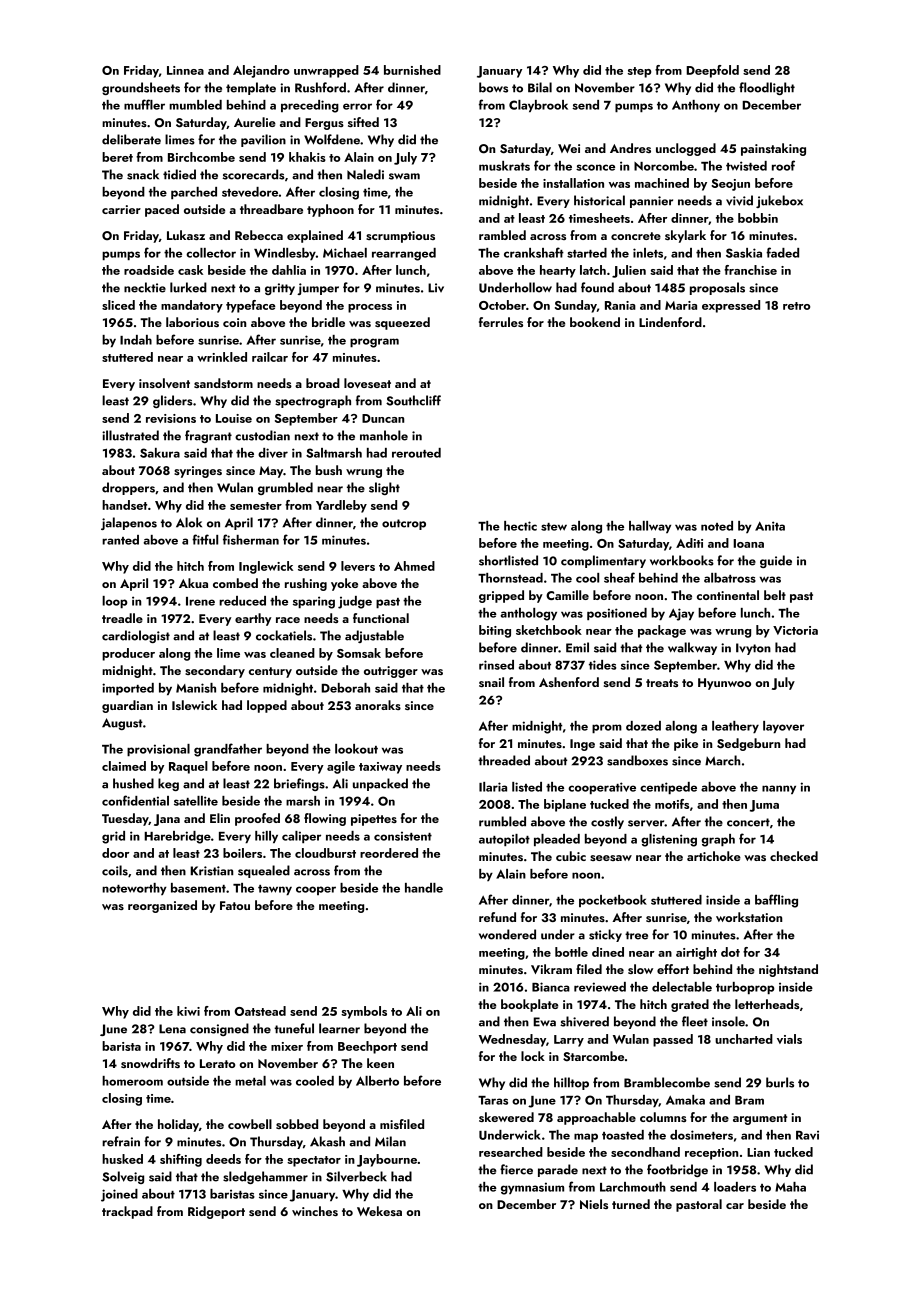 Image resolution: width=924 pixels, height=1308 pixels. What do you see at coordinates (631, 1204) in the document?
I see `turned` at bounding box center [631, 1204].
